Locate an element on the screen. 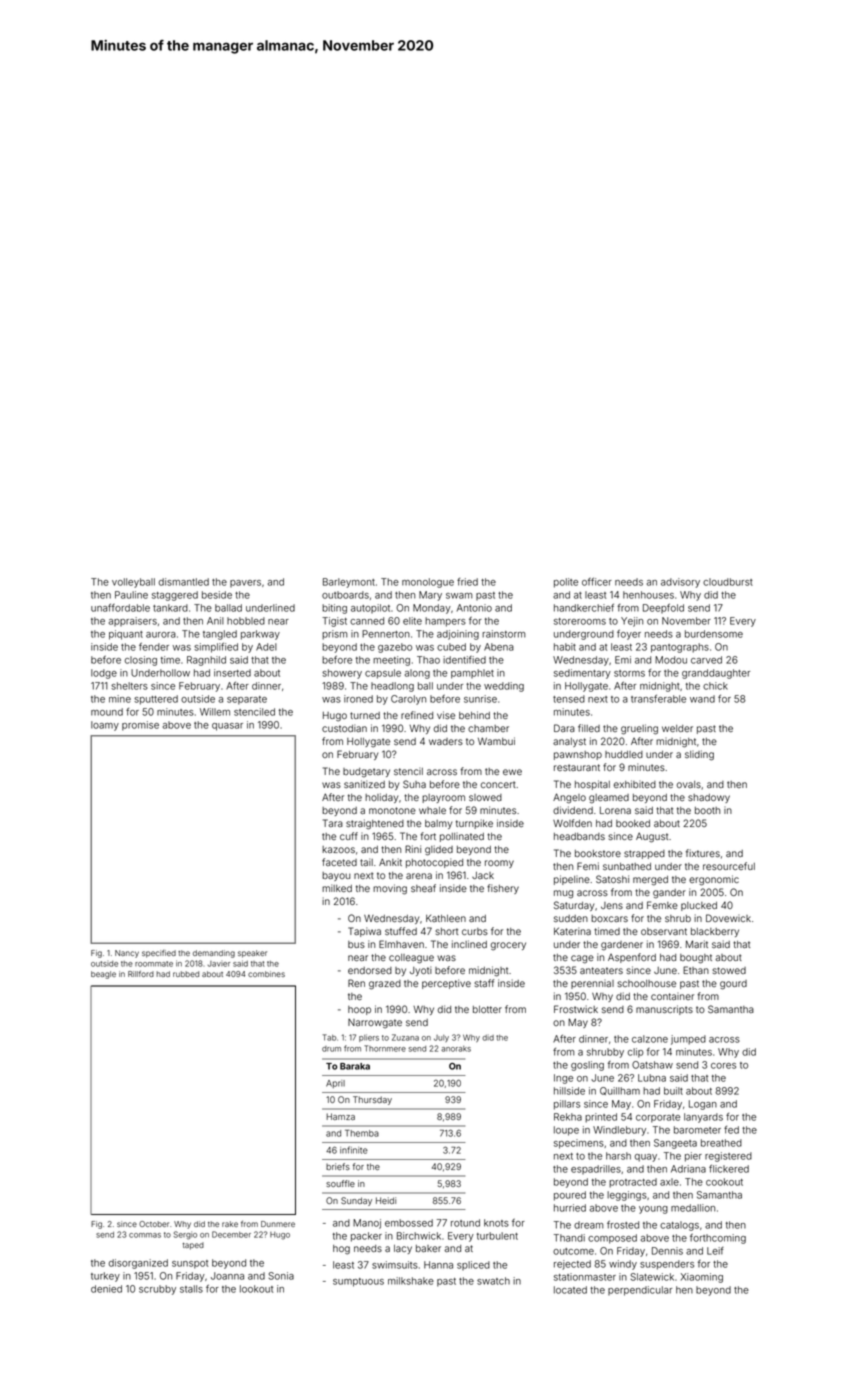  Pauline is located at coordinates (131, 595).
